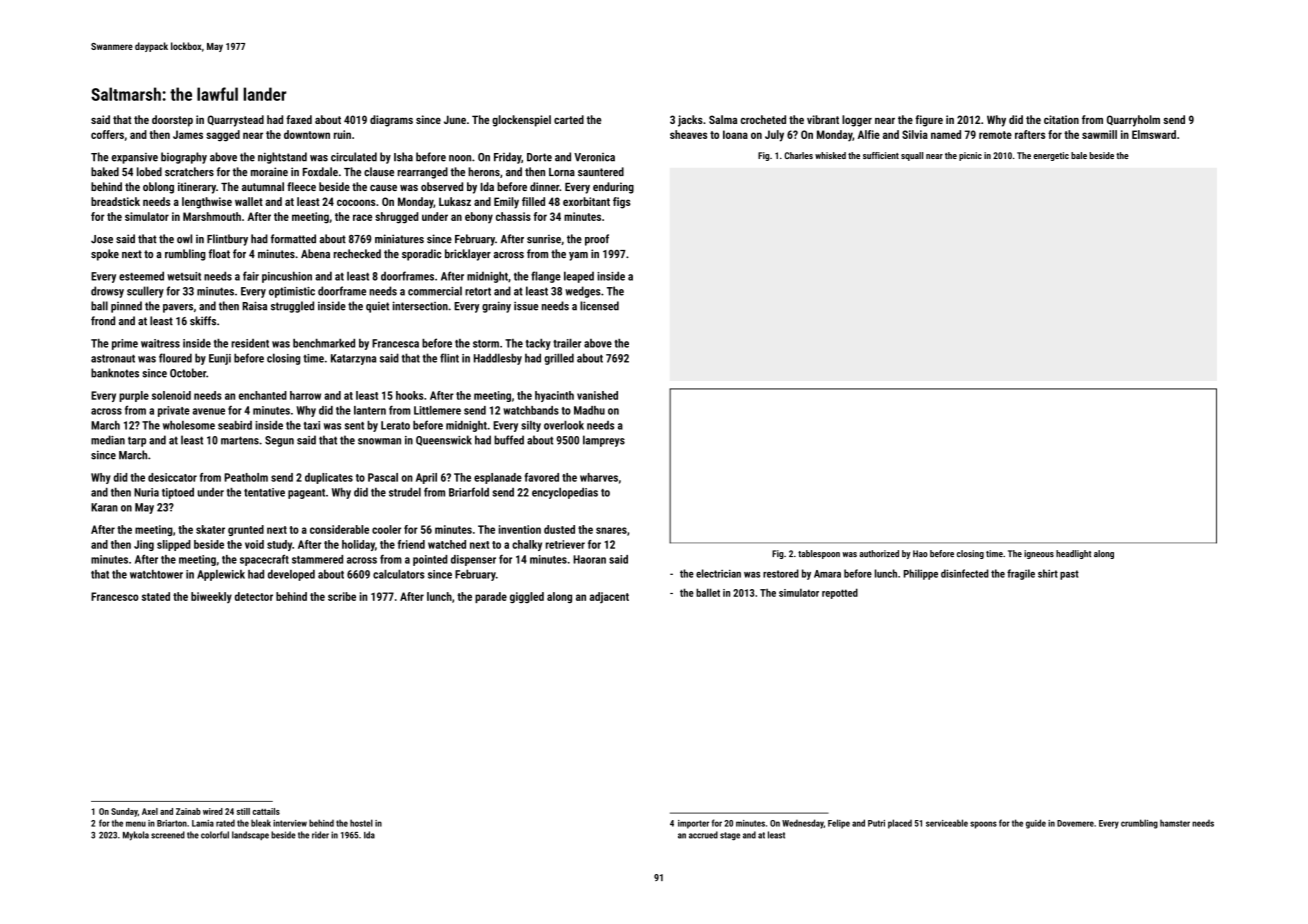 This screenshot has width=1308, height=924. I want to click on past, so click(1069, 575).
